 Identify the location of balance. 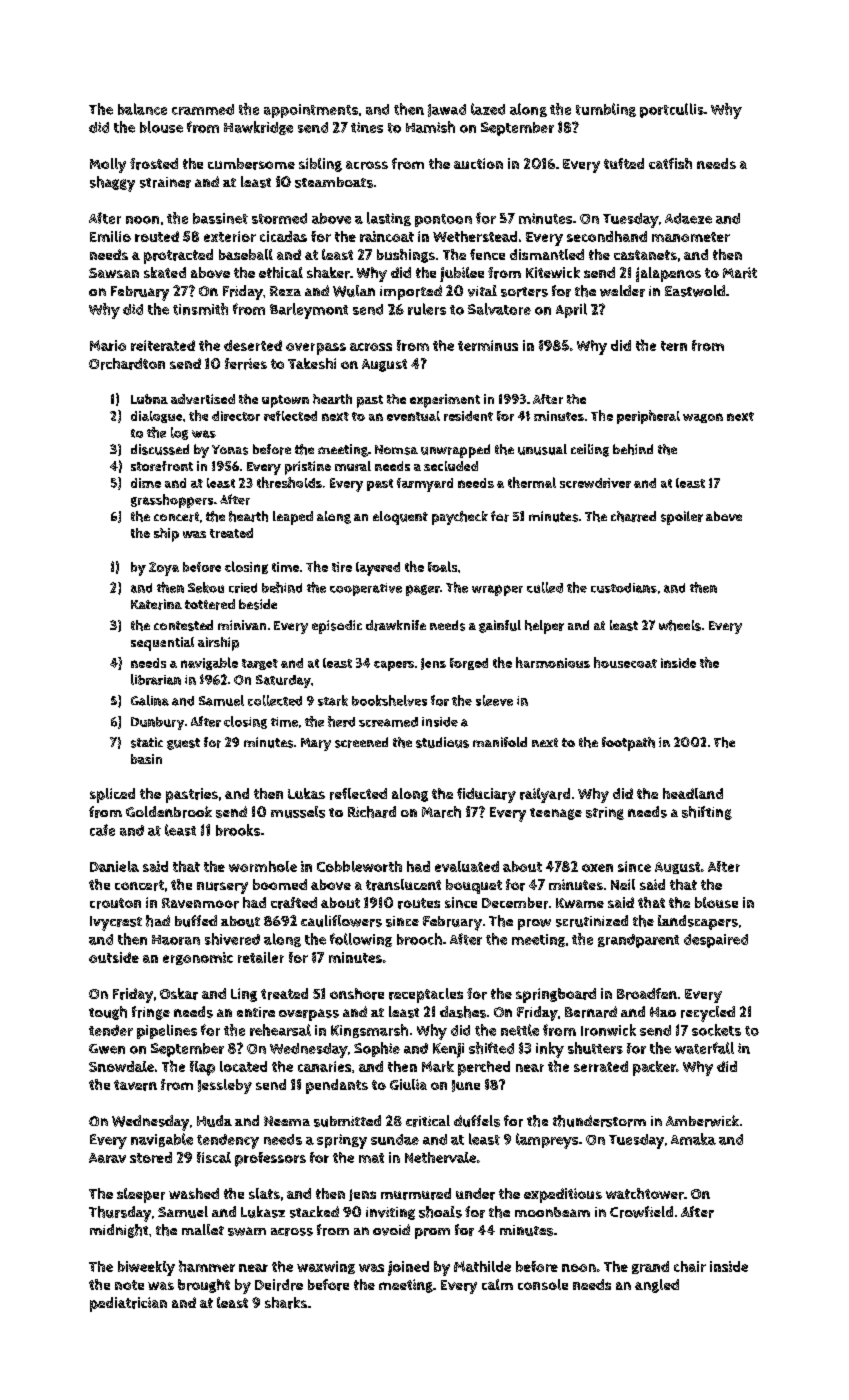
(142, 109).
